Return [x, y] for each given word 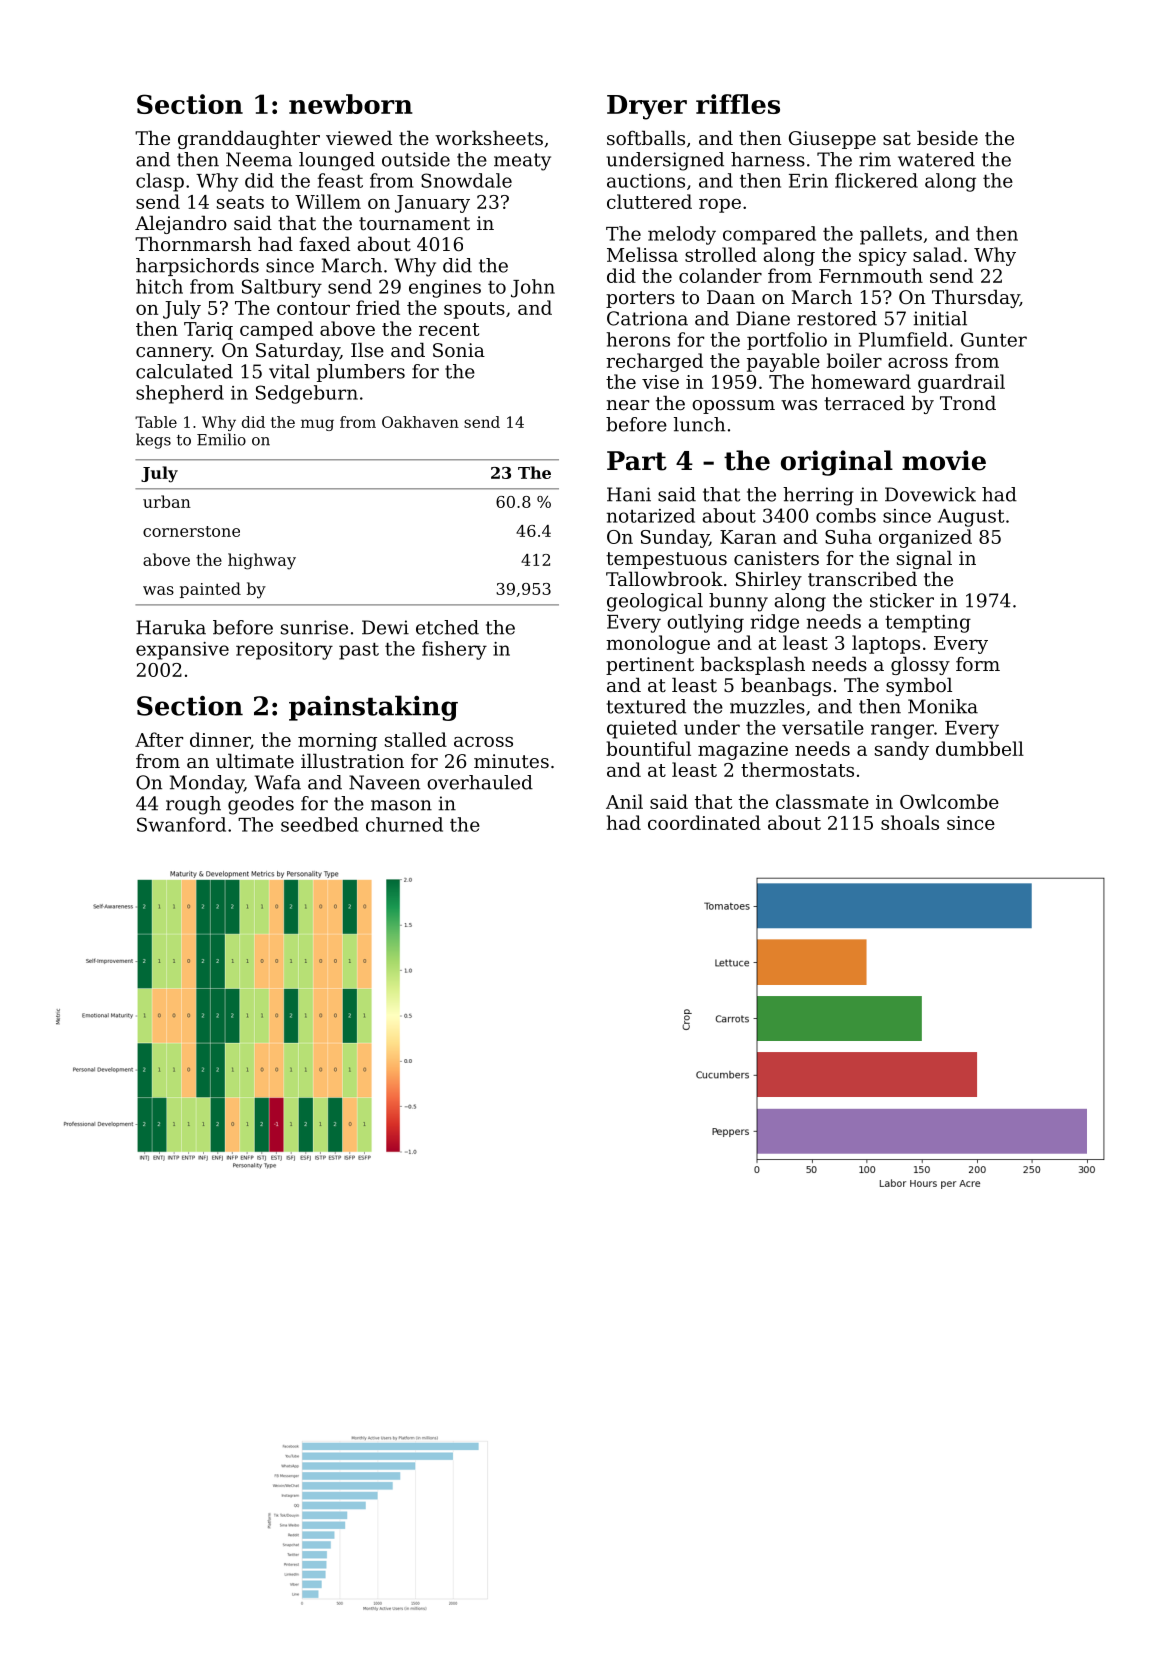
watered [936, 159]
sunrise [314, 627]
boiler [854, 360]
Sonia [459, 350]
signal [924, 559]
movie [944, 460]
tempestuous [666, 560]
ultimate [255, 760]
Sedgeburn [307, 394]
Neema [259, 159]
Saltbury [282, 288]
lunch [699, 424]
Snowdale [466, 180]
